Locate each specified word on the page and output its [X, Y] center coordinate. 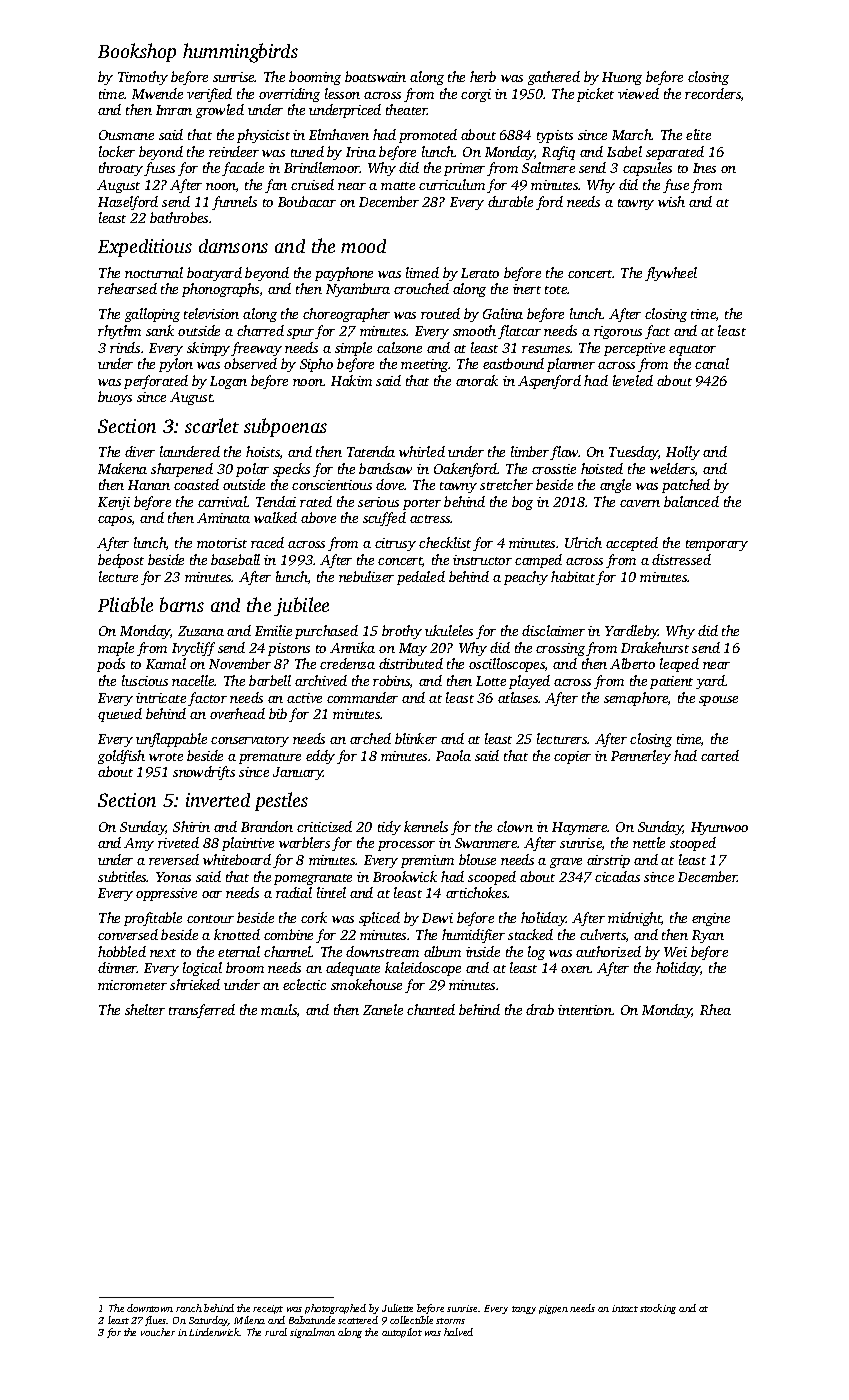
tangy [524, 1310]
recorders [713, 93]
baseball [235, 559]
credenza [347, 663]
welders [672, 468]
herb [483, 76]
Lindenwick [214, 1332]
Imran [174, 110]
